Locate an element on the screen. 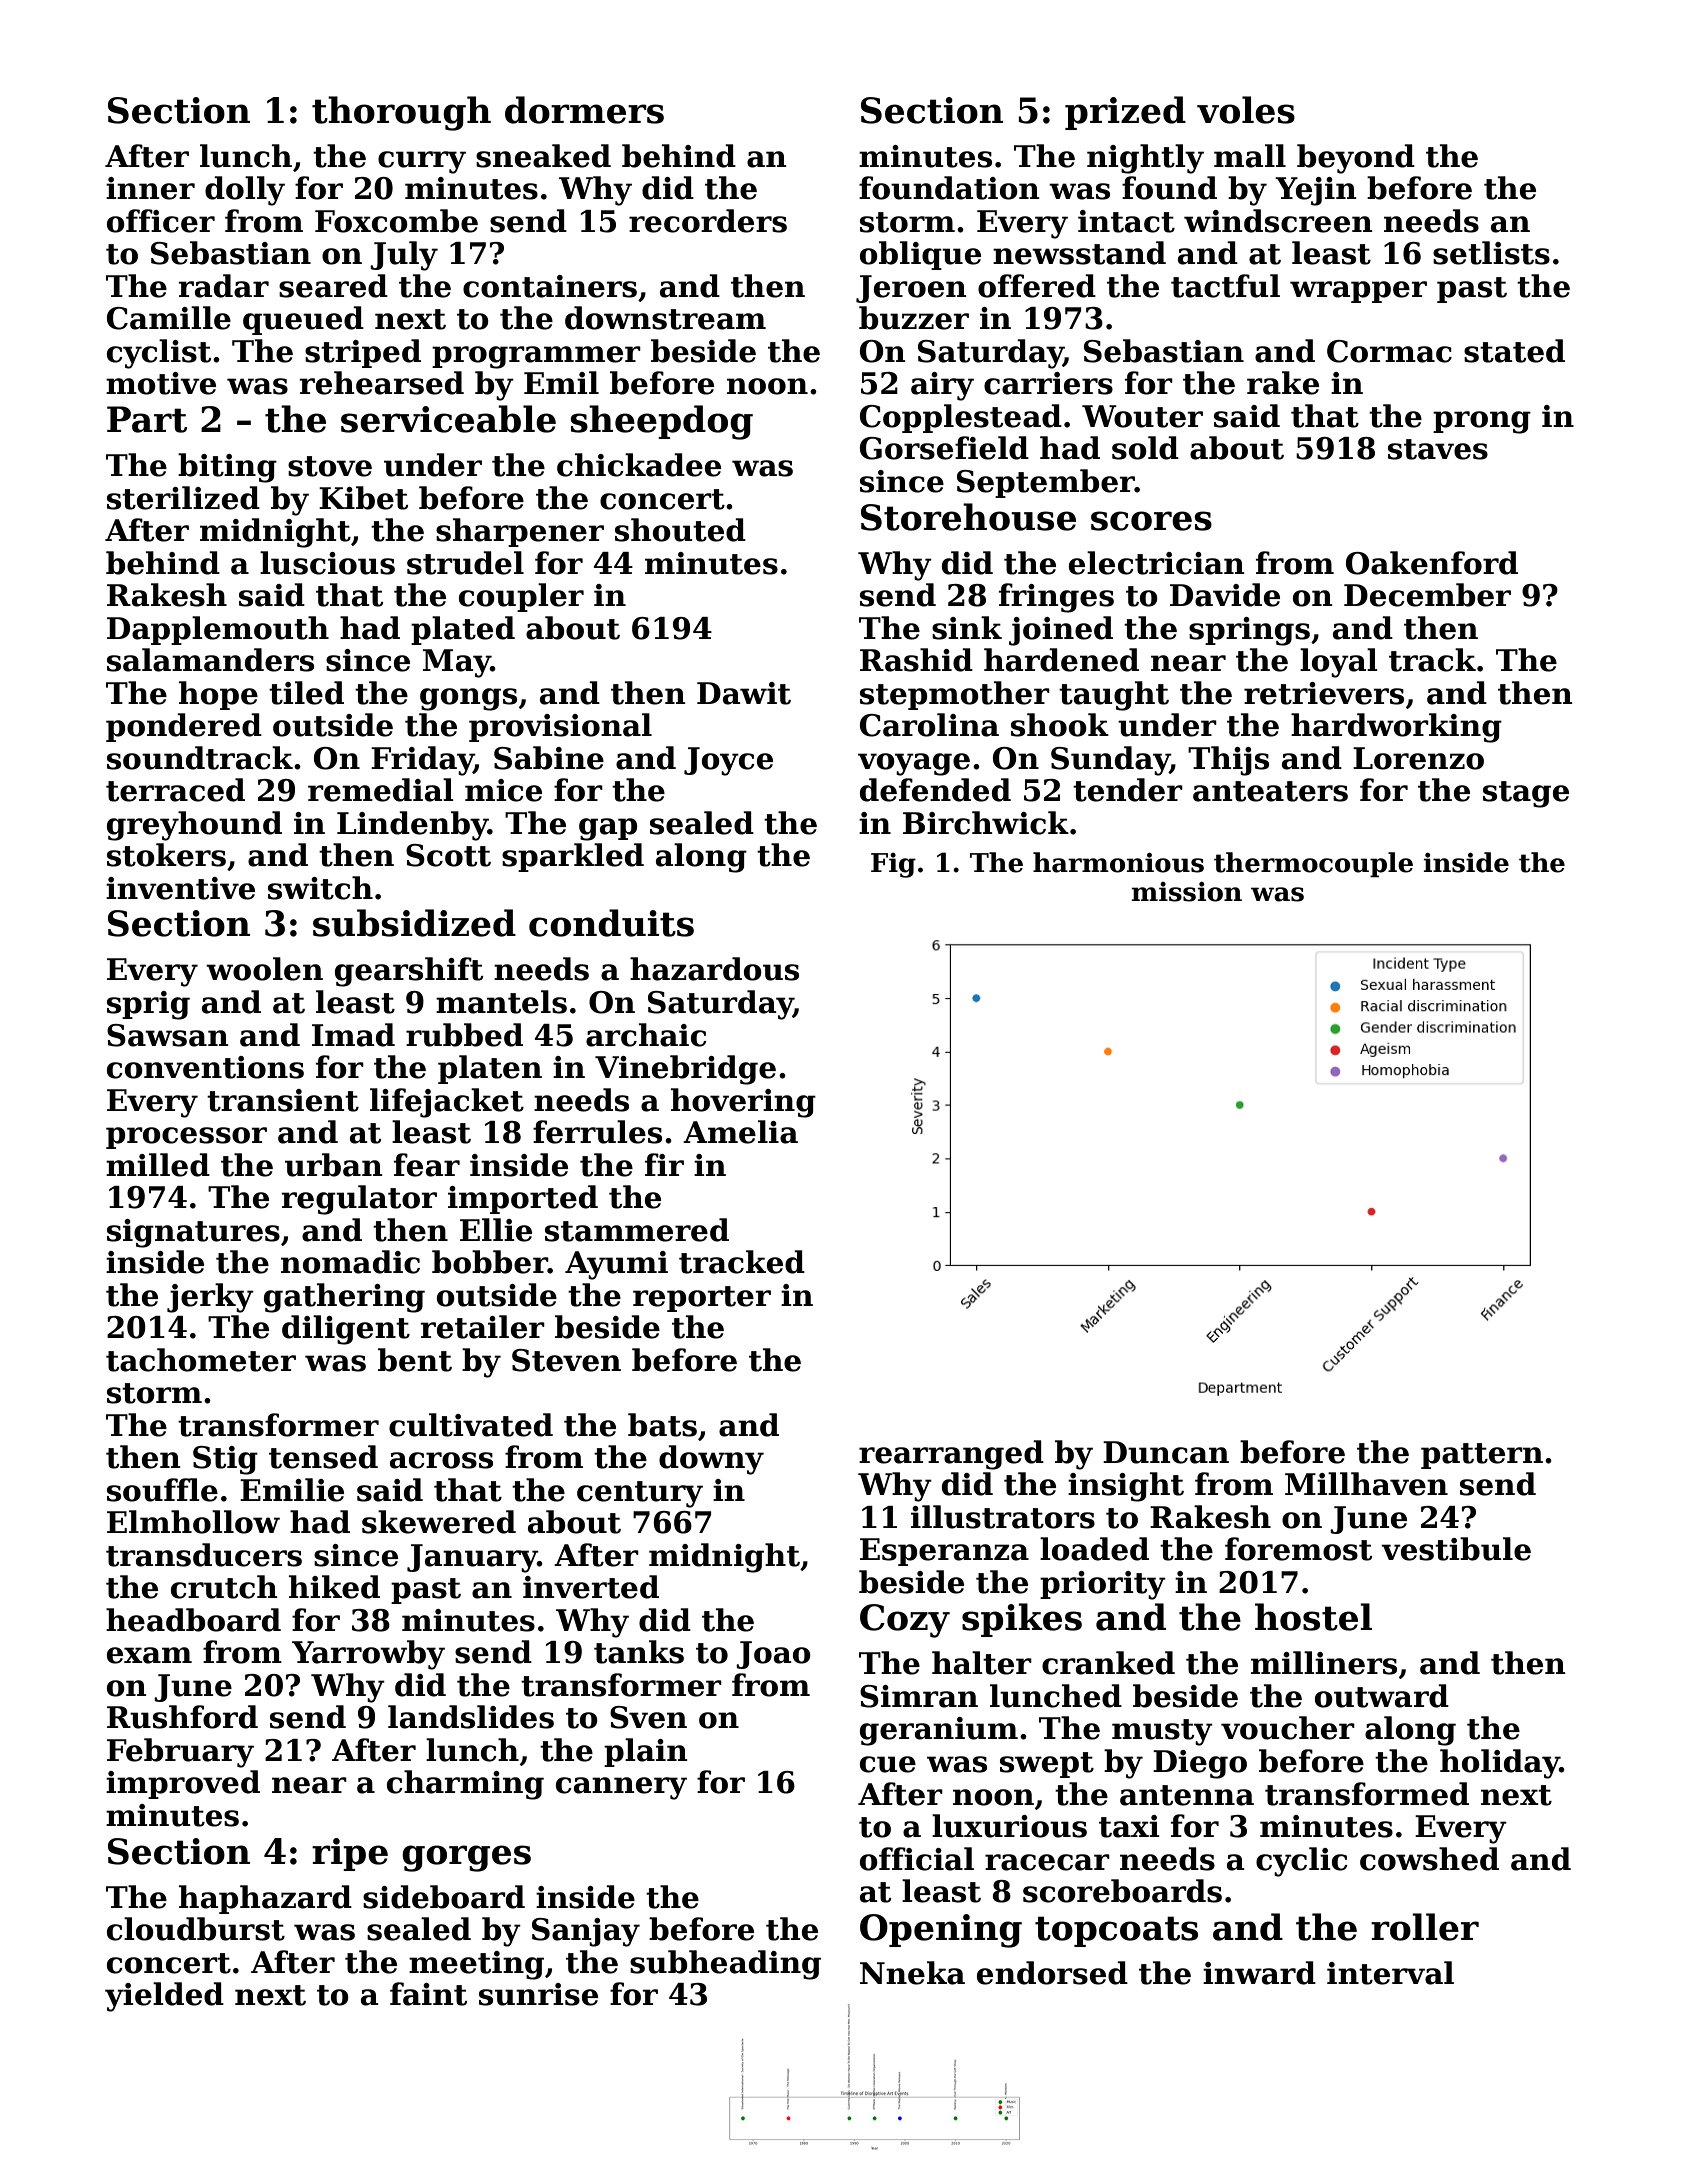 The image size is (1683, 2178). platen is located at coordinates (490, 1069).
